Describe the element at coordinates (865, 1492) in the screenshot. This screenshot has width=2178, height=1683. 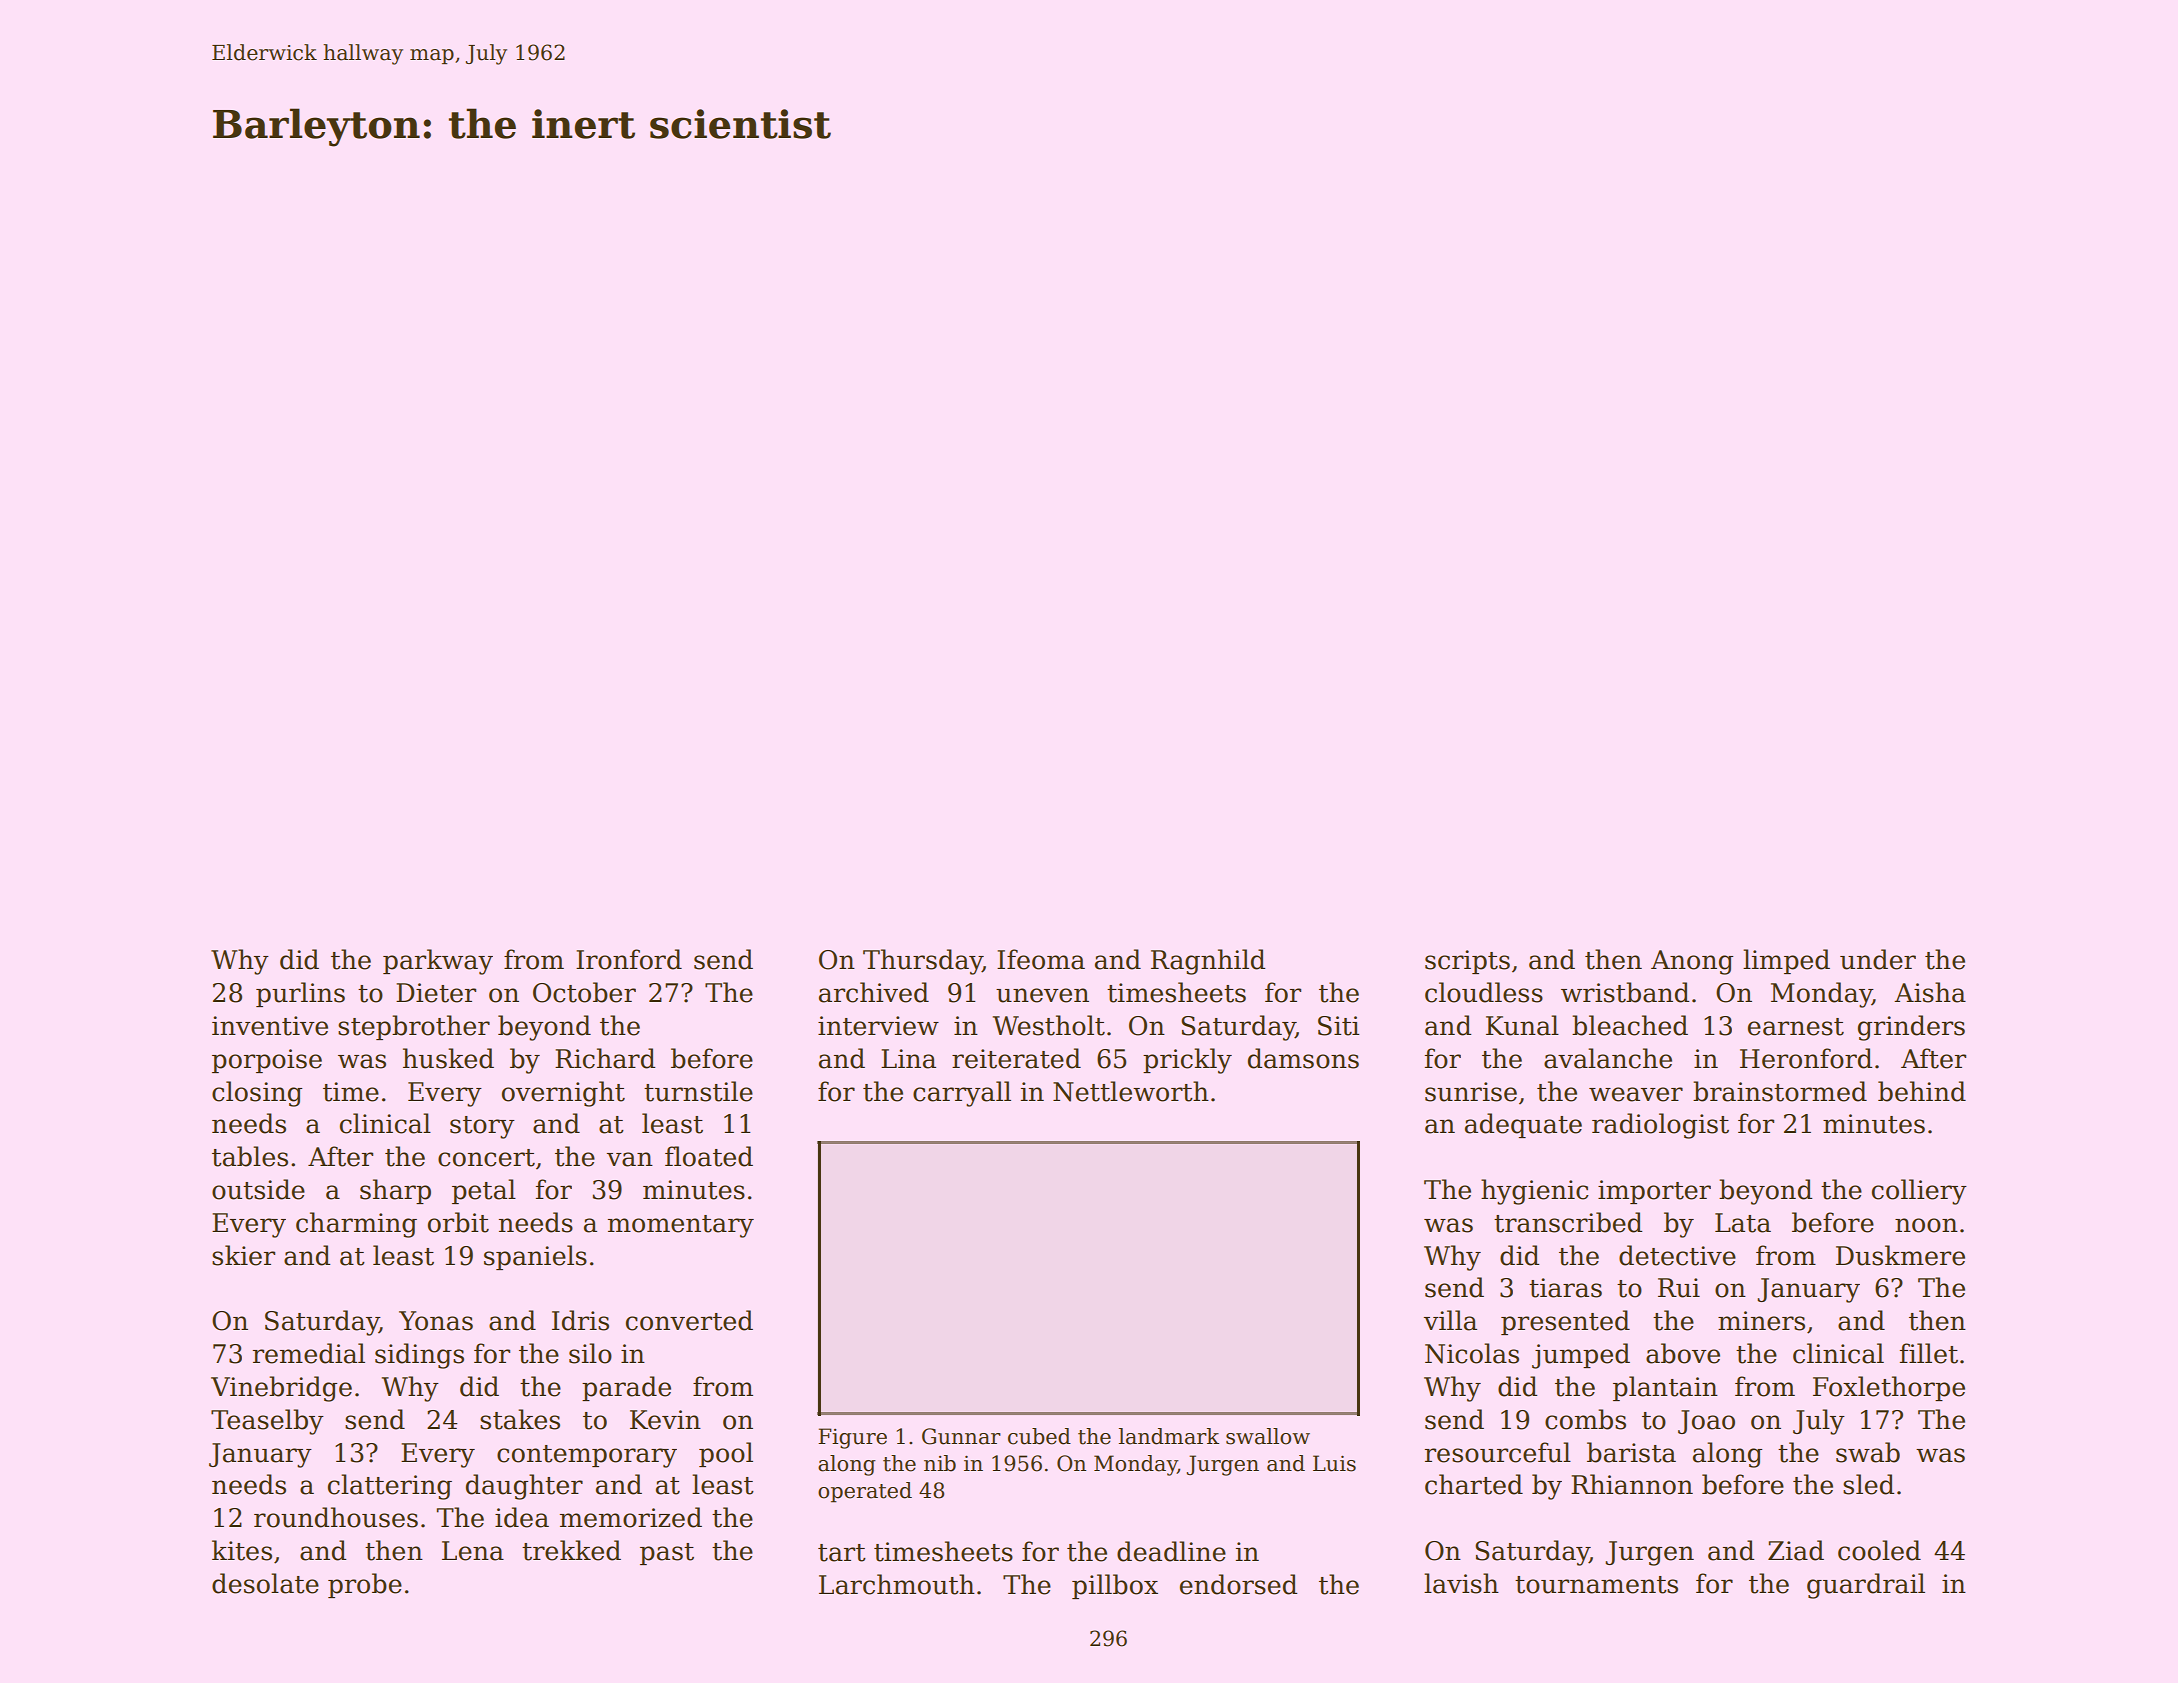
I see `operated` at that location.
